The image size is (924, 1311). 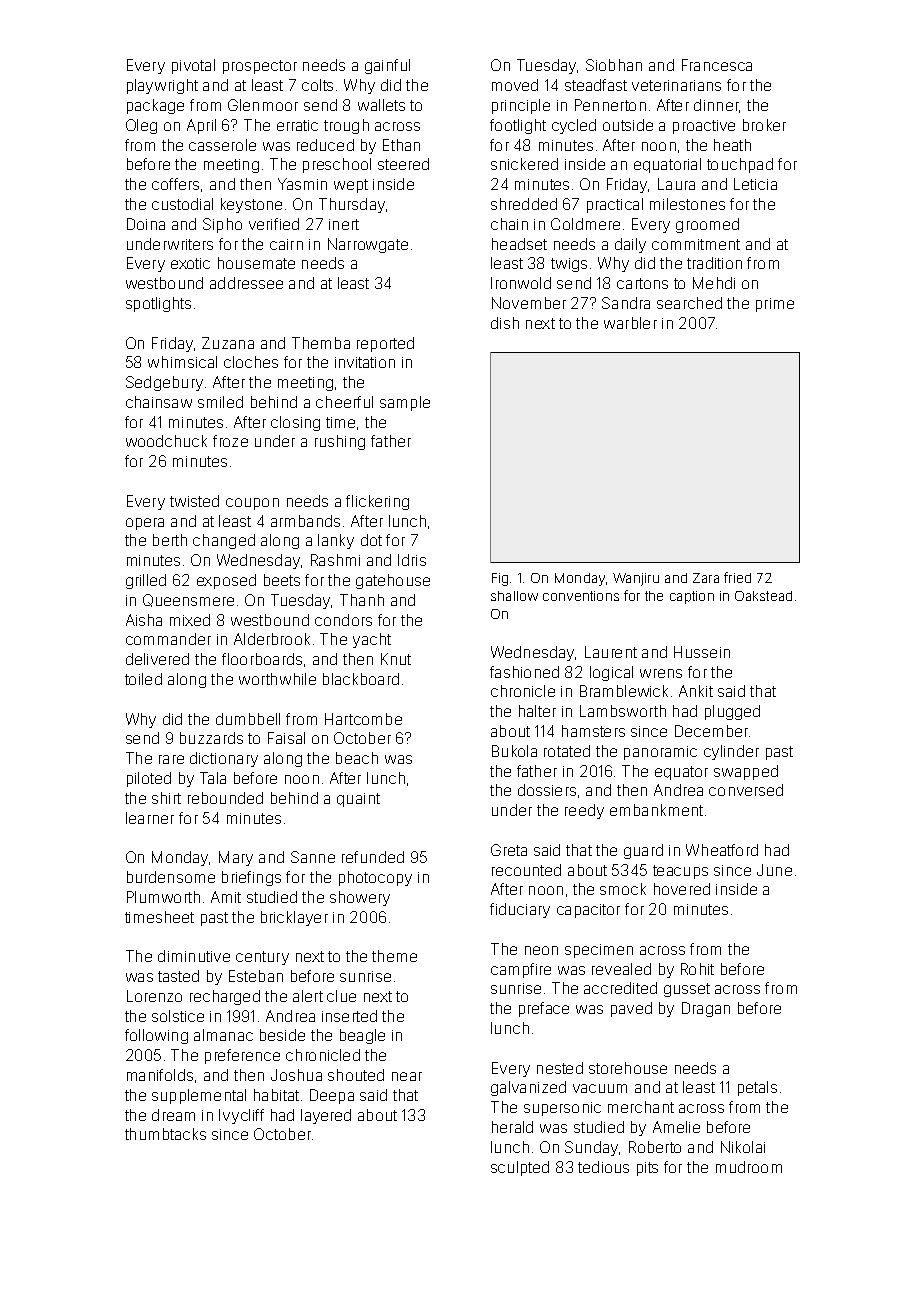 I want to click on Greta, so click(x=509, y=850).
